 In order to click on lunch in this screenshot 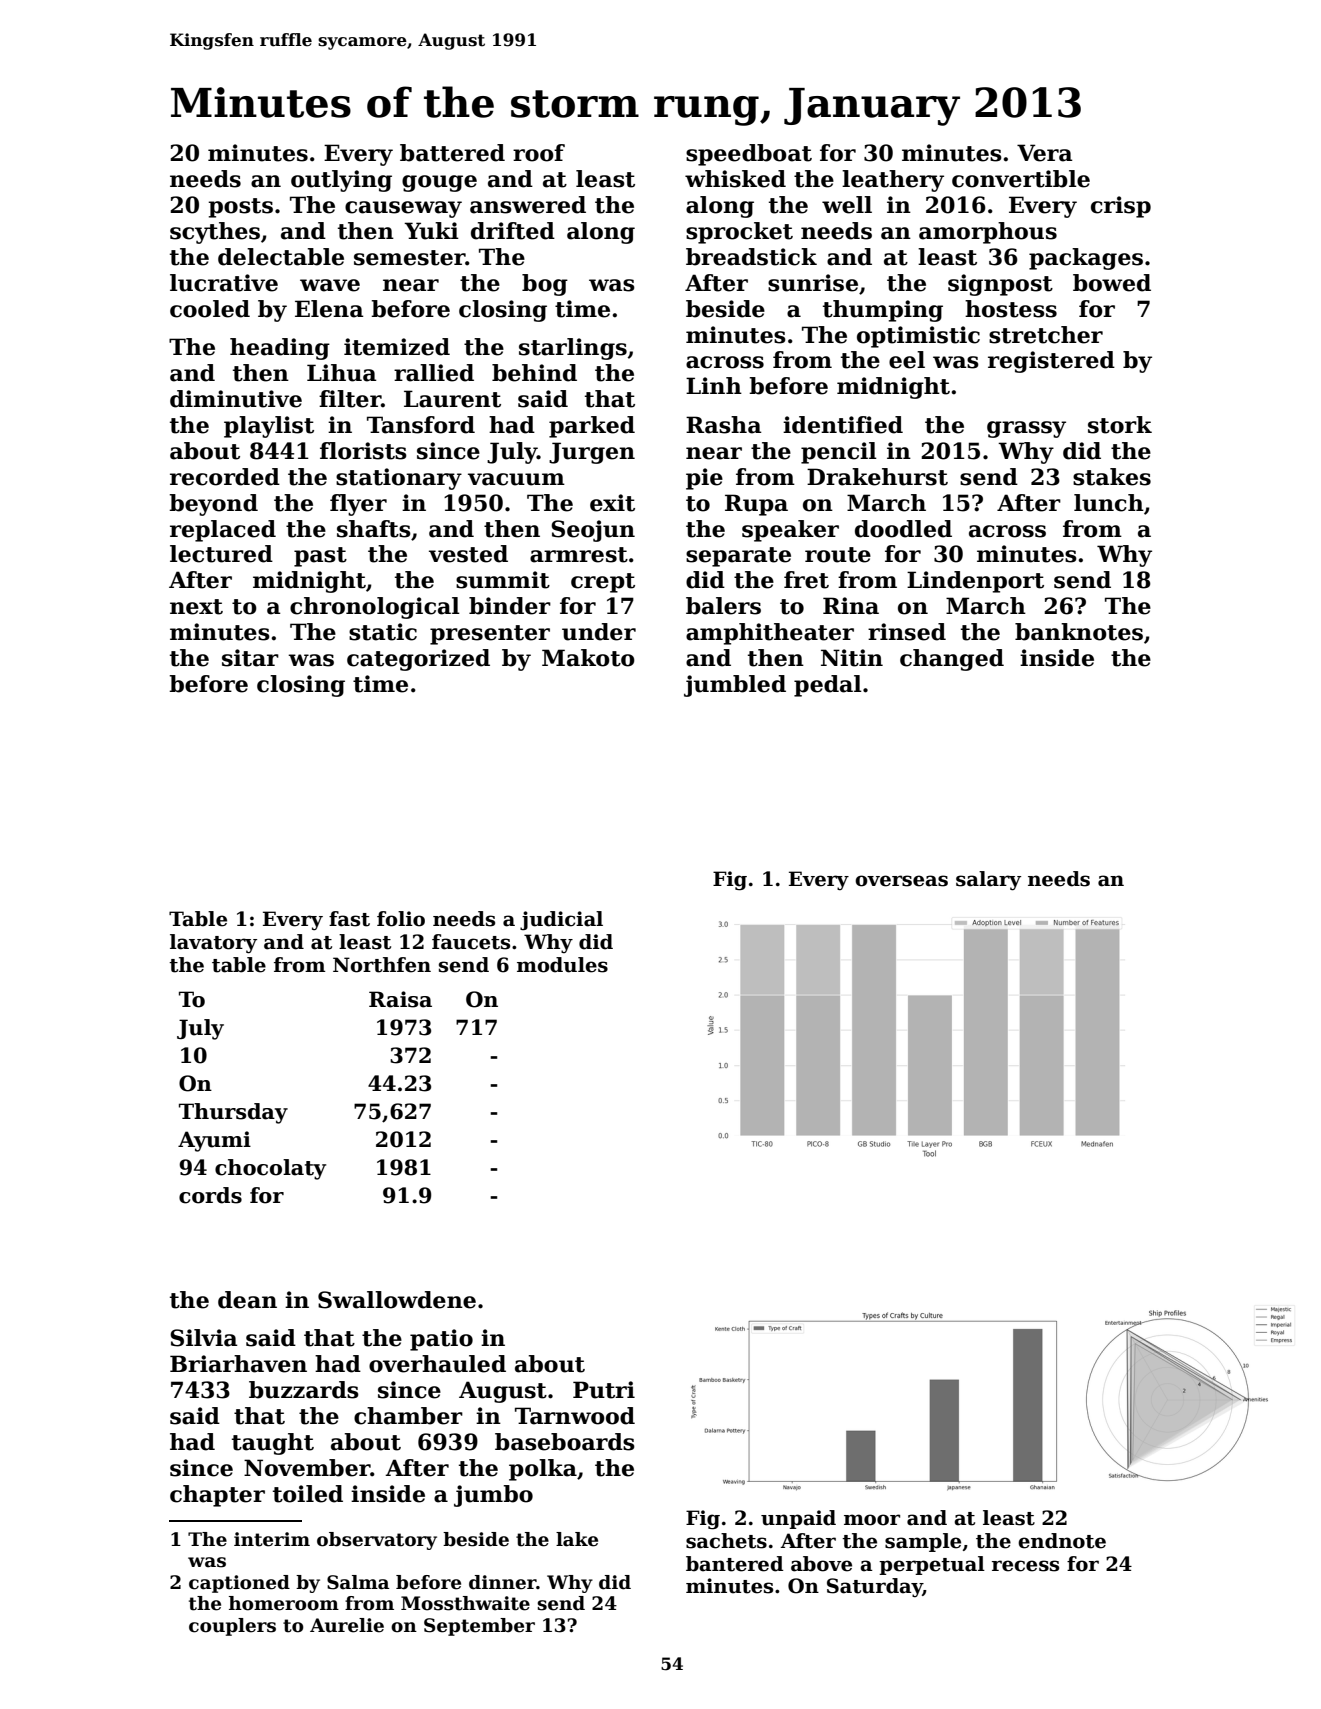, I will do `click(1109, 503)`.
